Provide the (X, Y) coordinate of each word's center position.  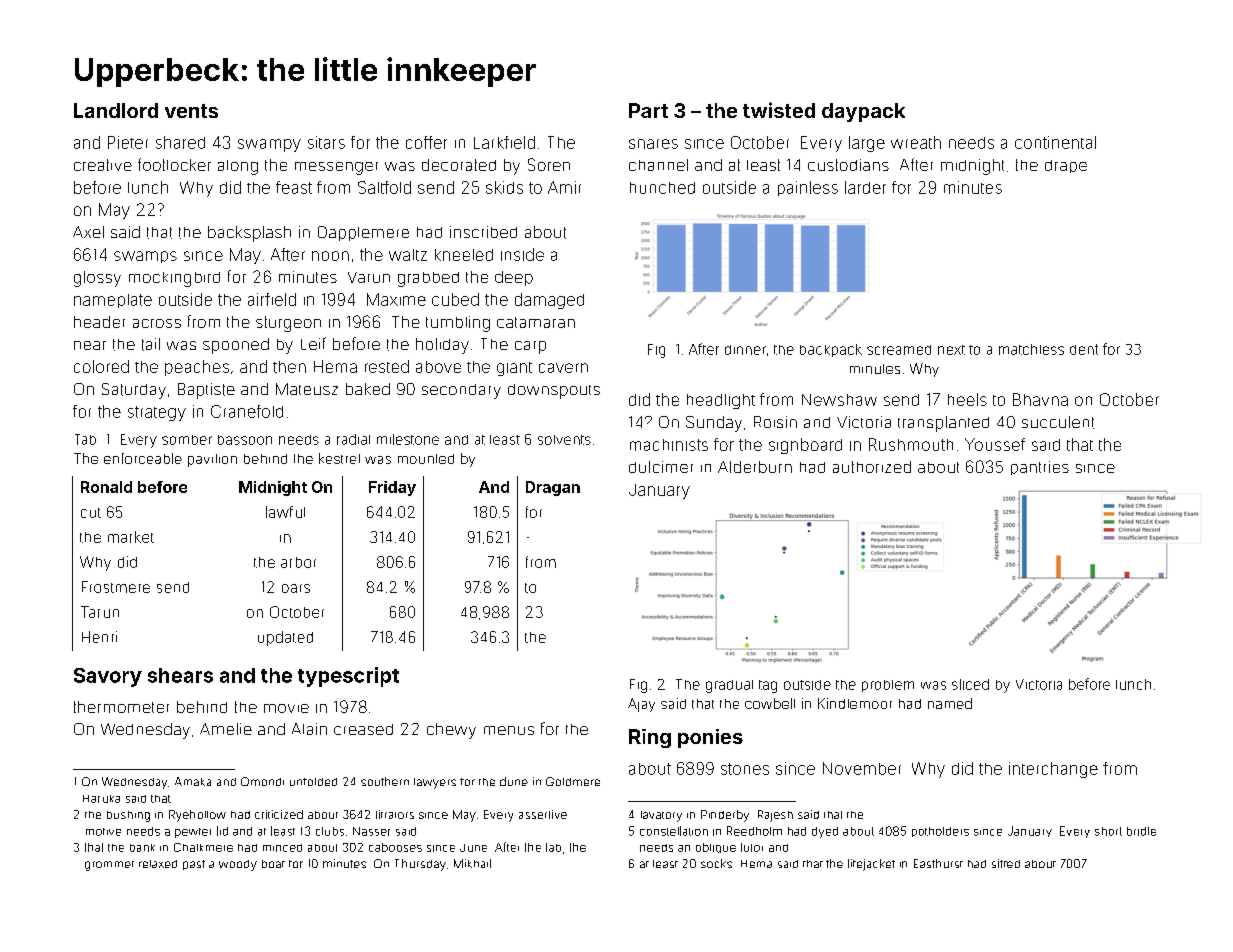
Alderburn (755, 467)
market (131, 537)
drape (1066, 166)
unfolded (313, 782)
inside (522, 254)
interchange (1053, 770)
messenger (336, 168)
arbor (298, 562)
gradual (729, 686)
